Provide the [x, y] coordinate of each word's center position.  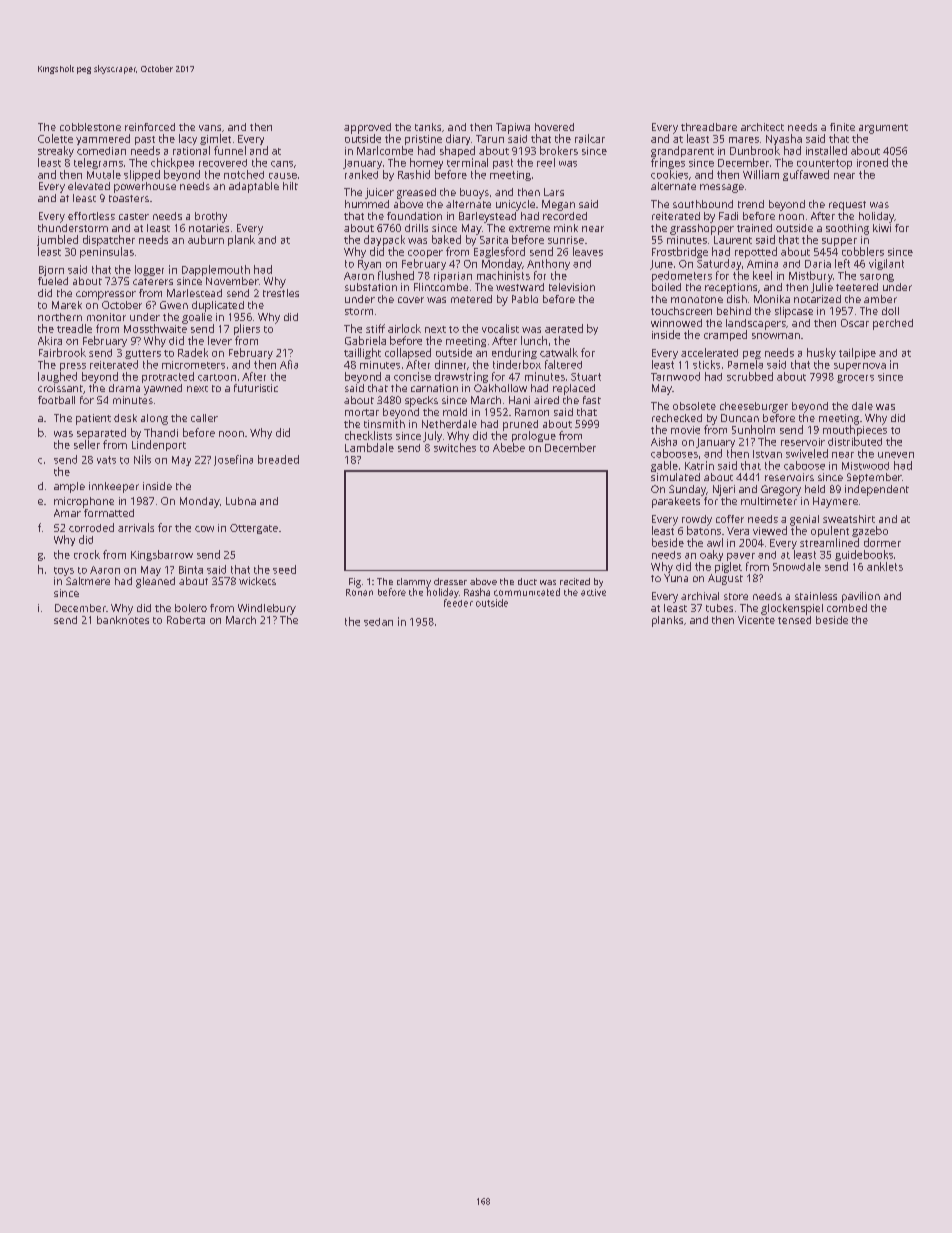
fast [592, 400]
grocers [855, 379]
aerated [564, 328]
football [56, 400]
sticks [706, 364]
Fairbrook [62, 352]
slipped [142, 175]
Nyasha [784, 139]
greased [416, 193]
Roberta [186, 620]
